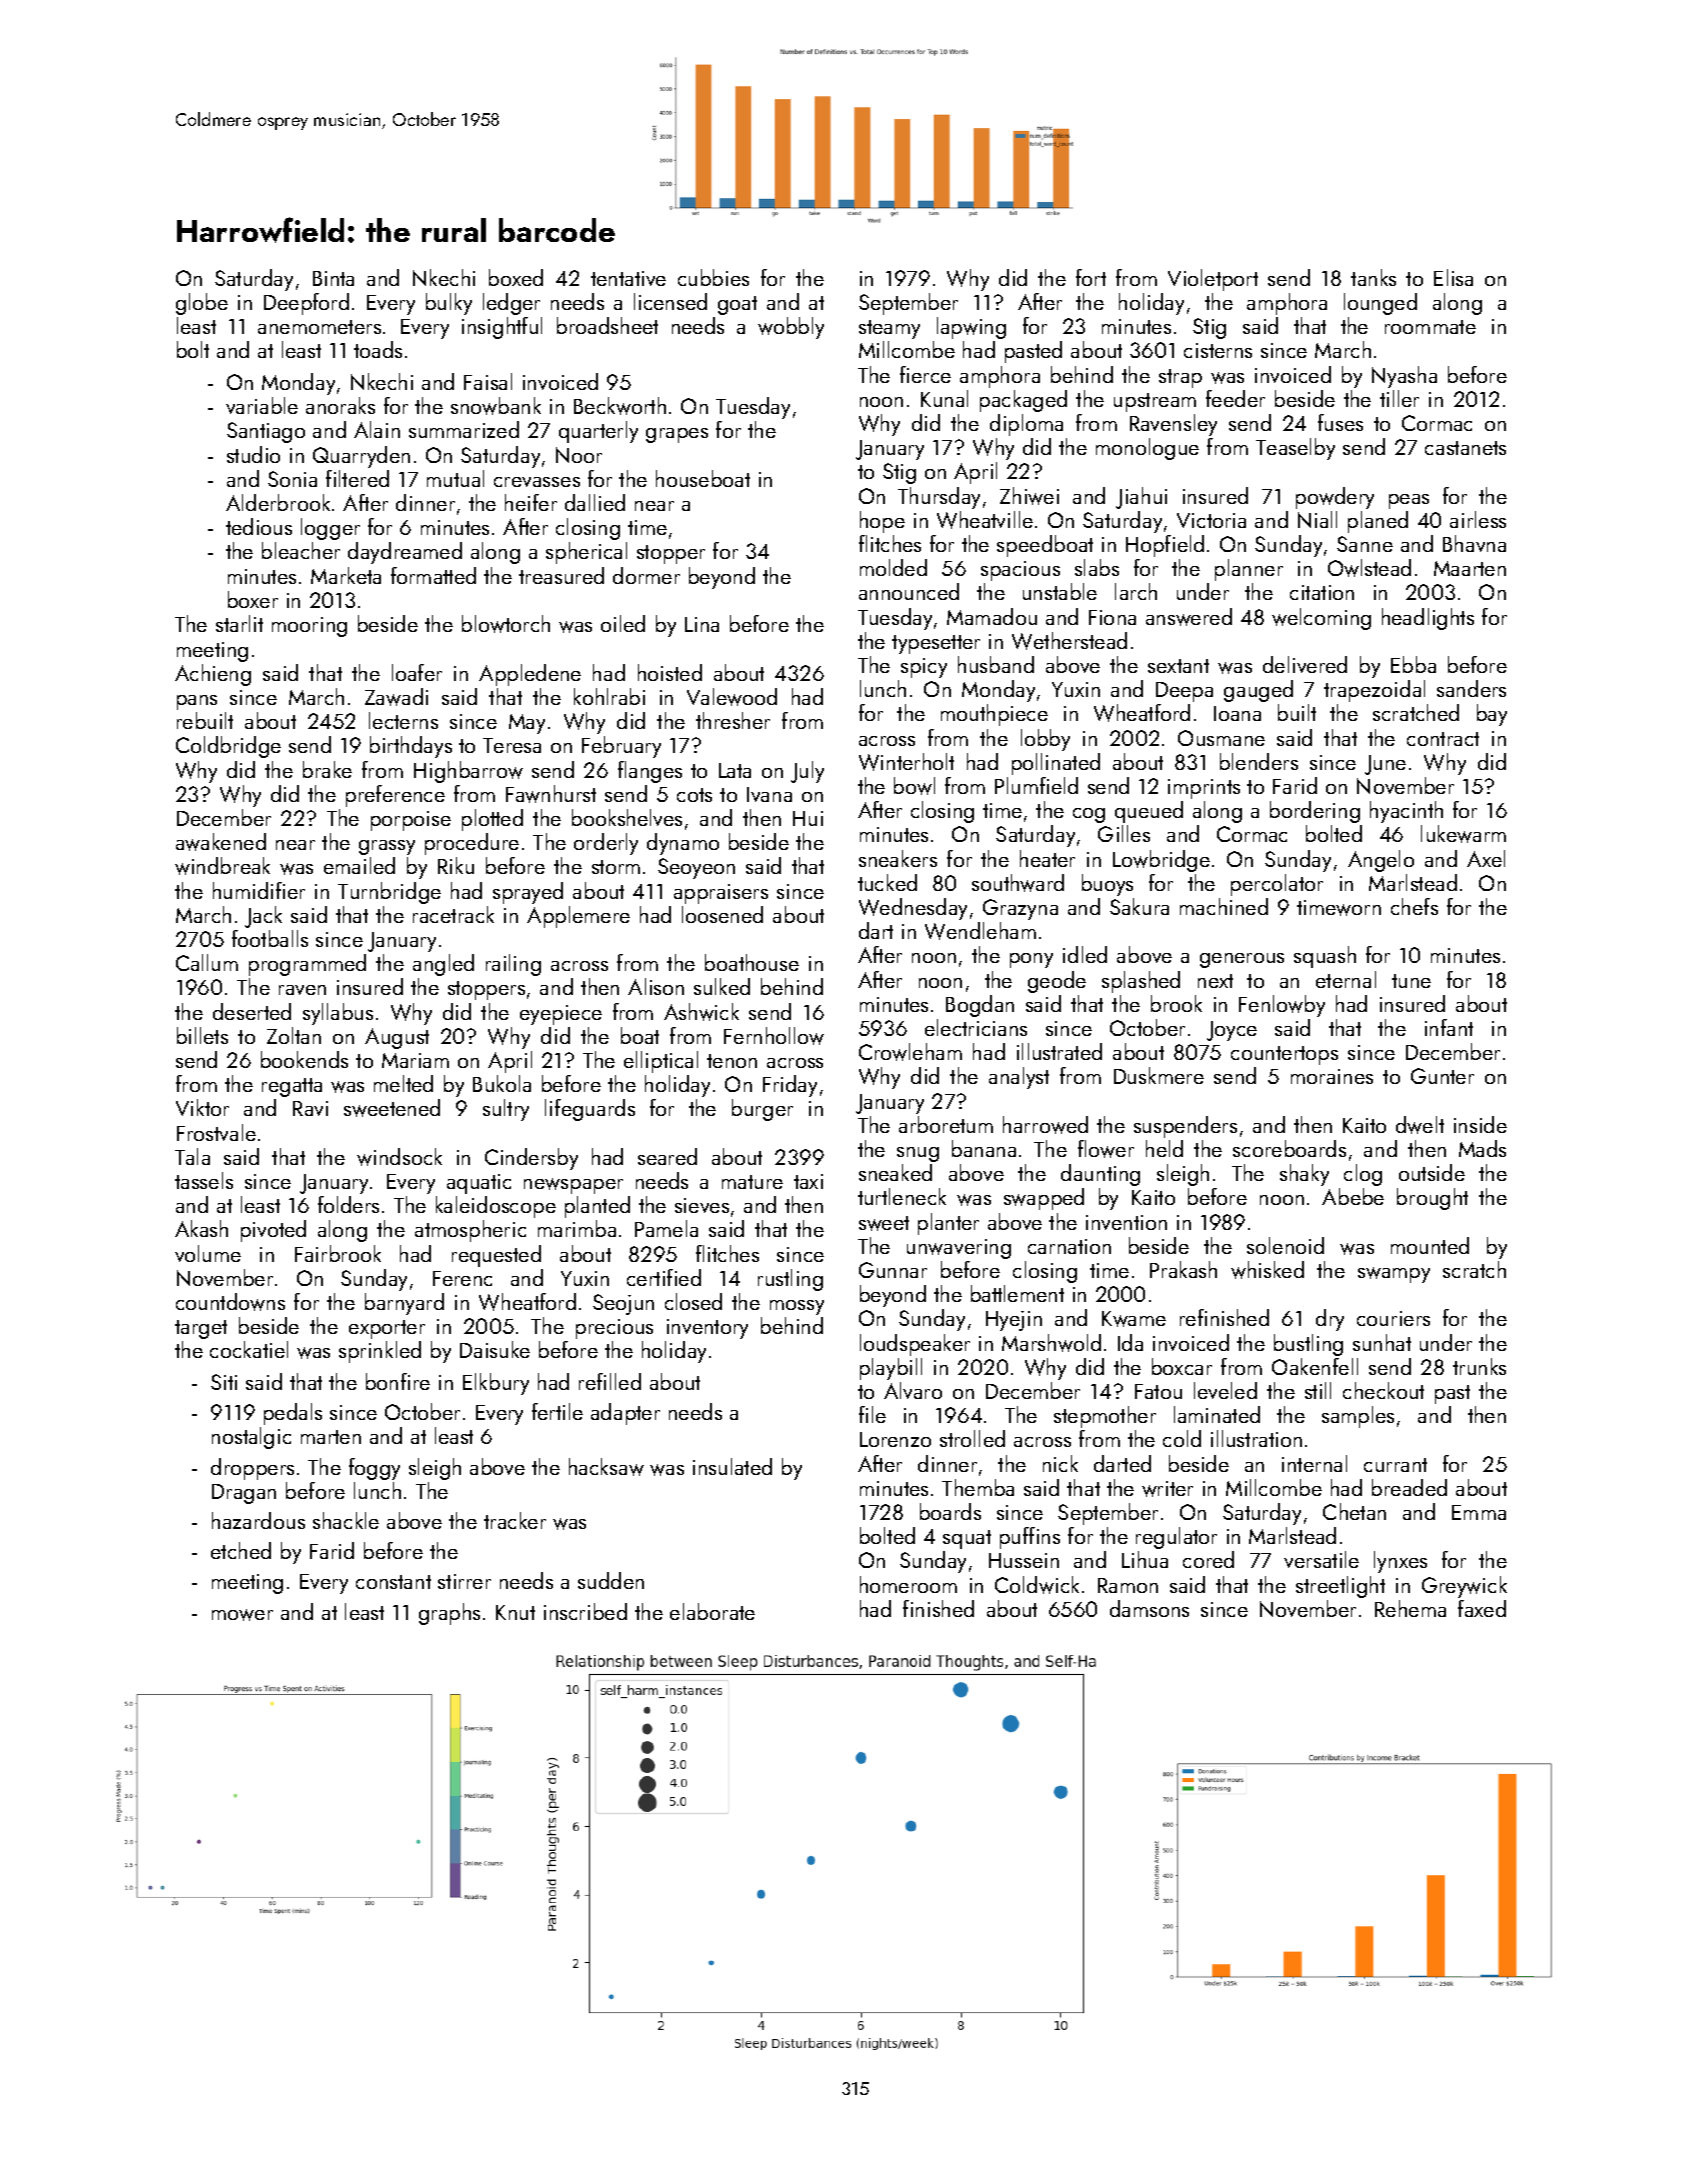  Describe the element at coordinates (713, 277) in the screenshot. I see `cubbies` at that location.
